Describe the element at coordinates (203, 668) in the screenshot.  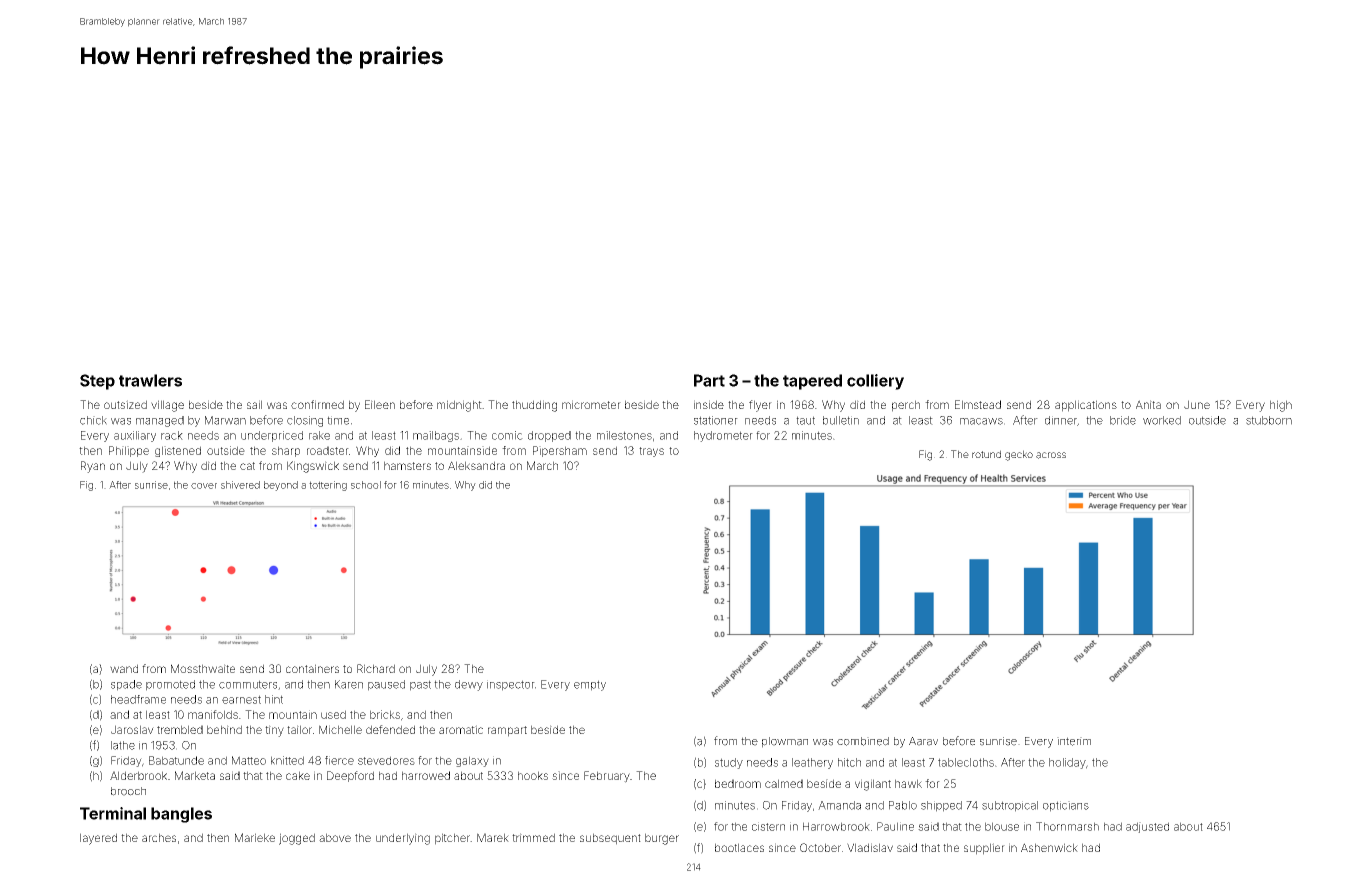
I see `Mossthwaite` at that location.
